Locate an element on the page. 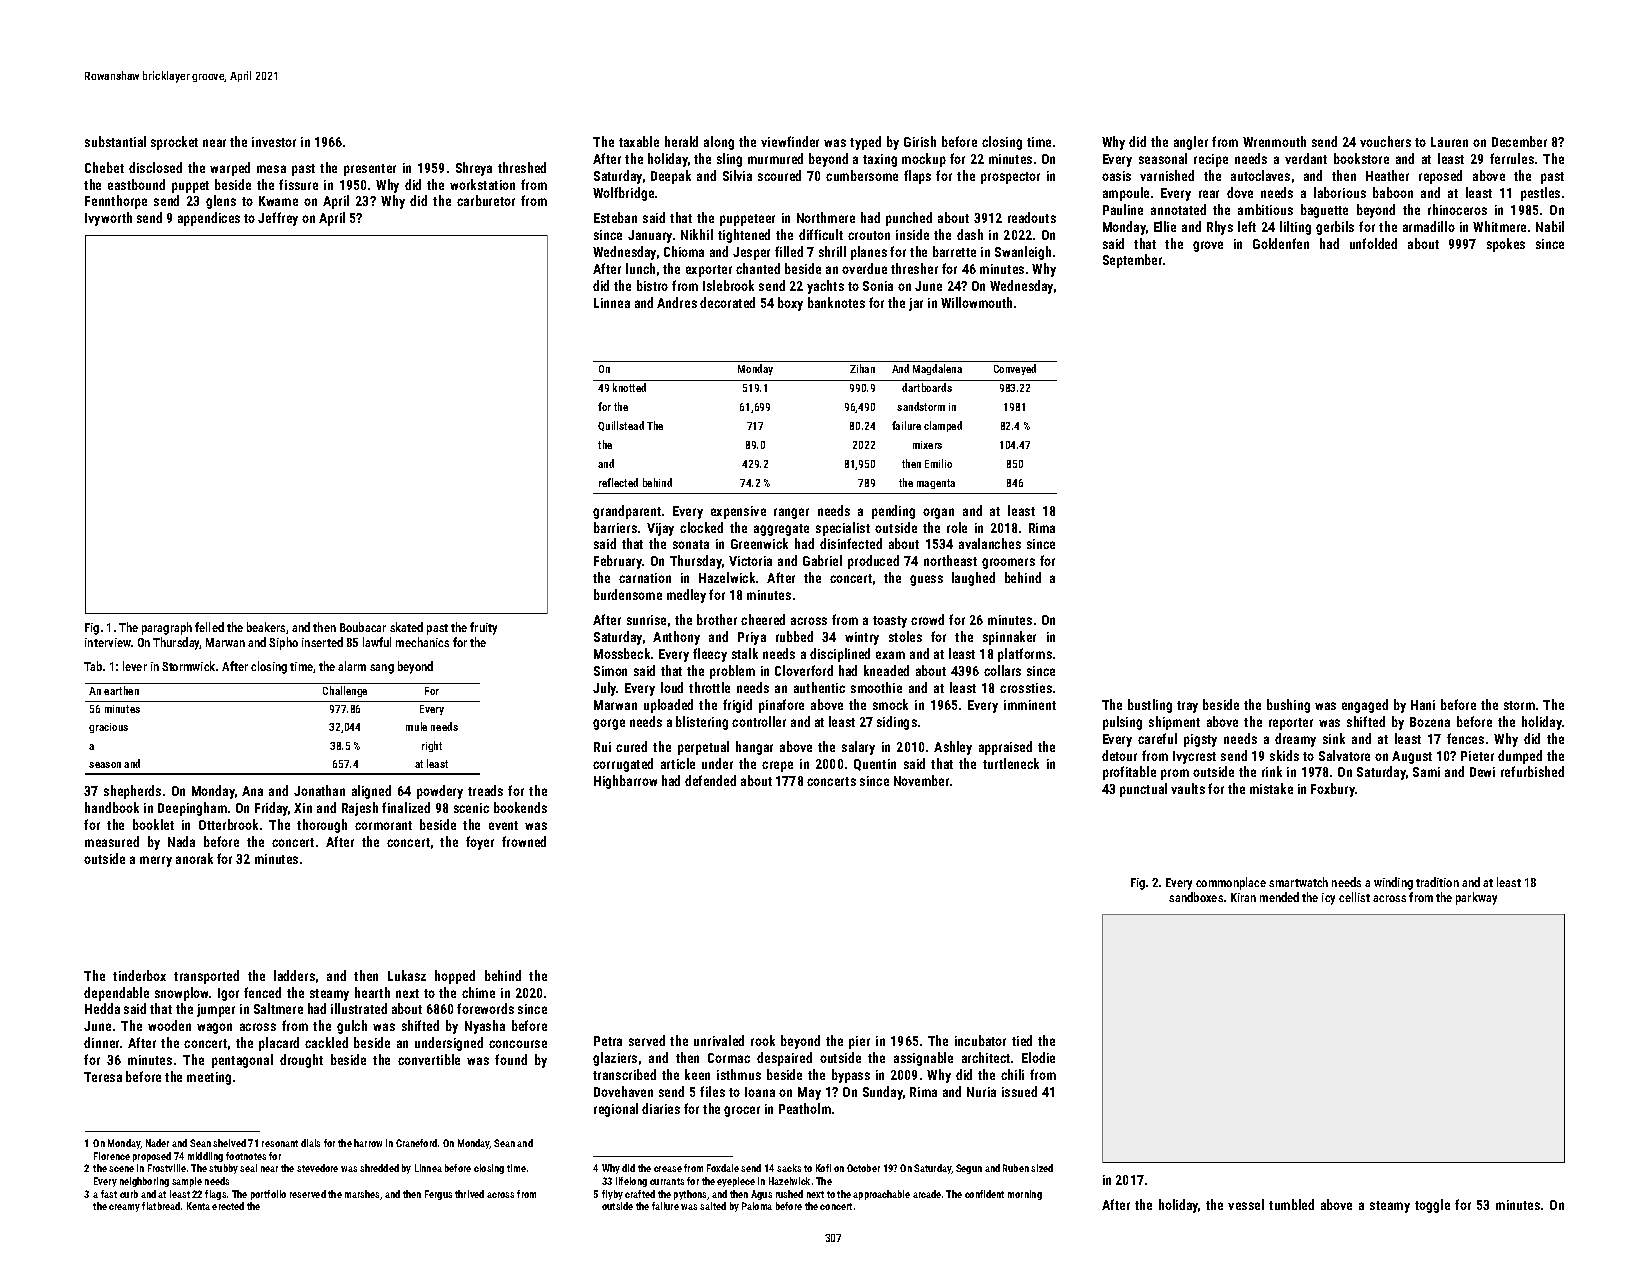 This image has width=1650, height=1275. illustrated is located at coordinates (359, 1008).
